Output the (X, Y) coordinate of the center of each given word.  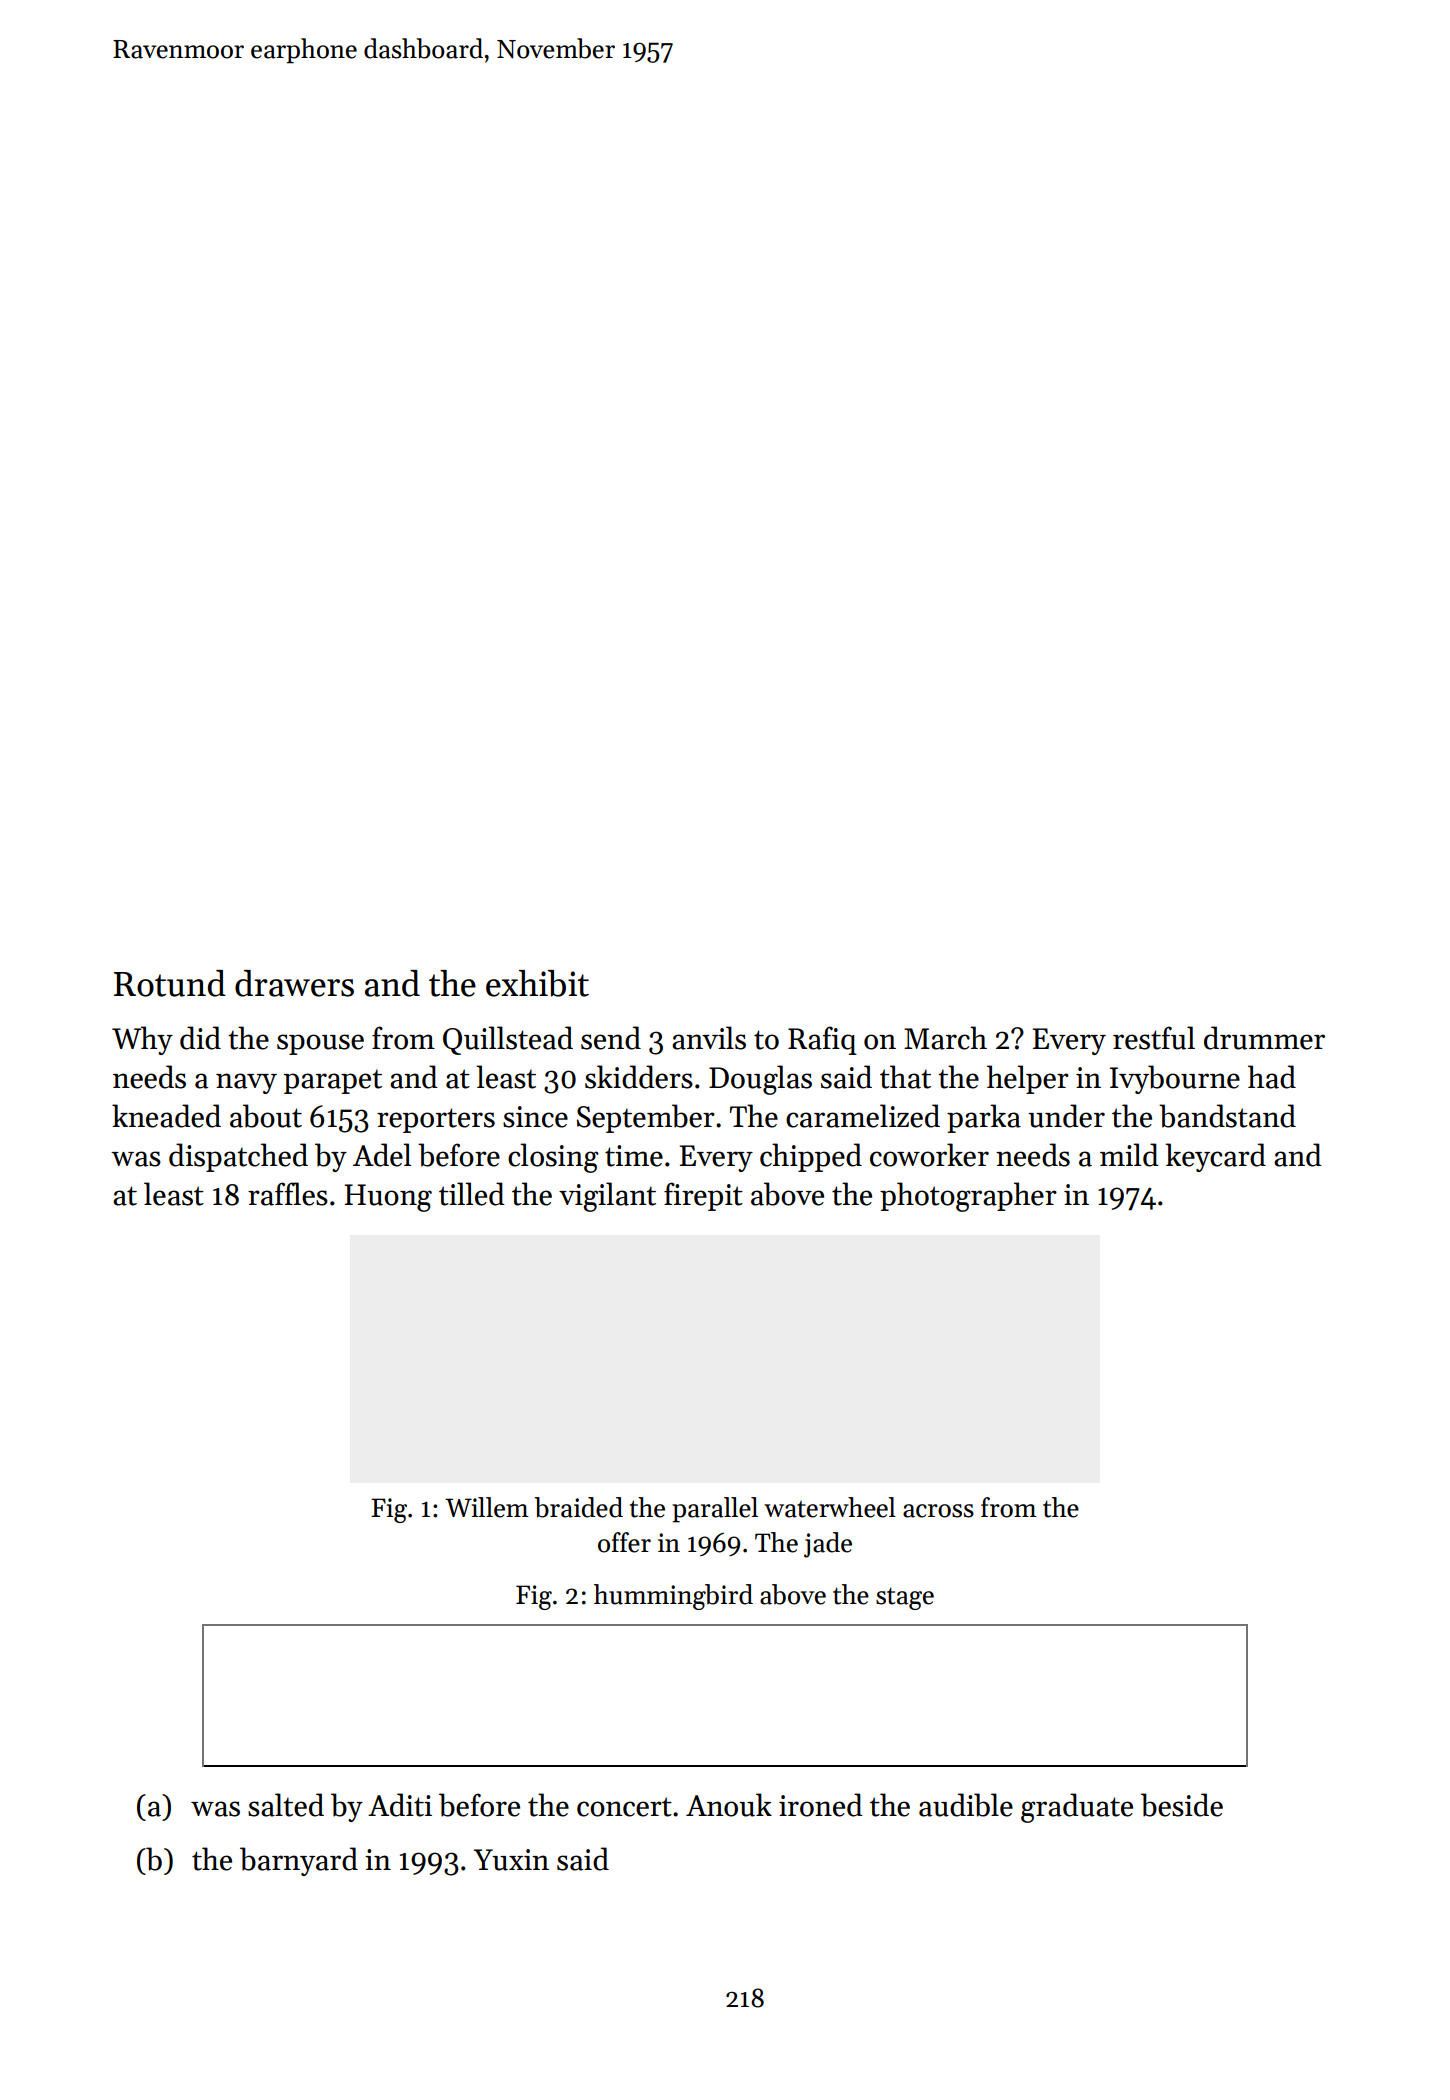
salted (286, 1805)
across (938, 1511)
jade (828, 1545)
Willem (487, 1507)
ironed (821, 1805)
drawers (294, 983)
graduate (1077, 1808)
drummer (1264, 1038)
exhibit (537, 983)
